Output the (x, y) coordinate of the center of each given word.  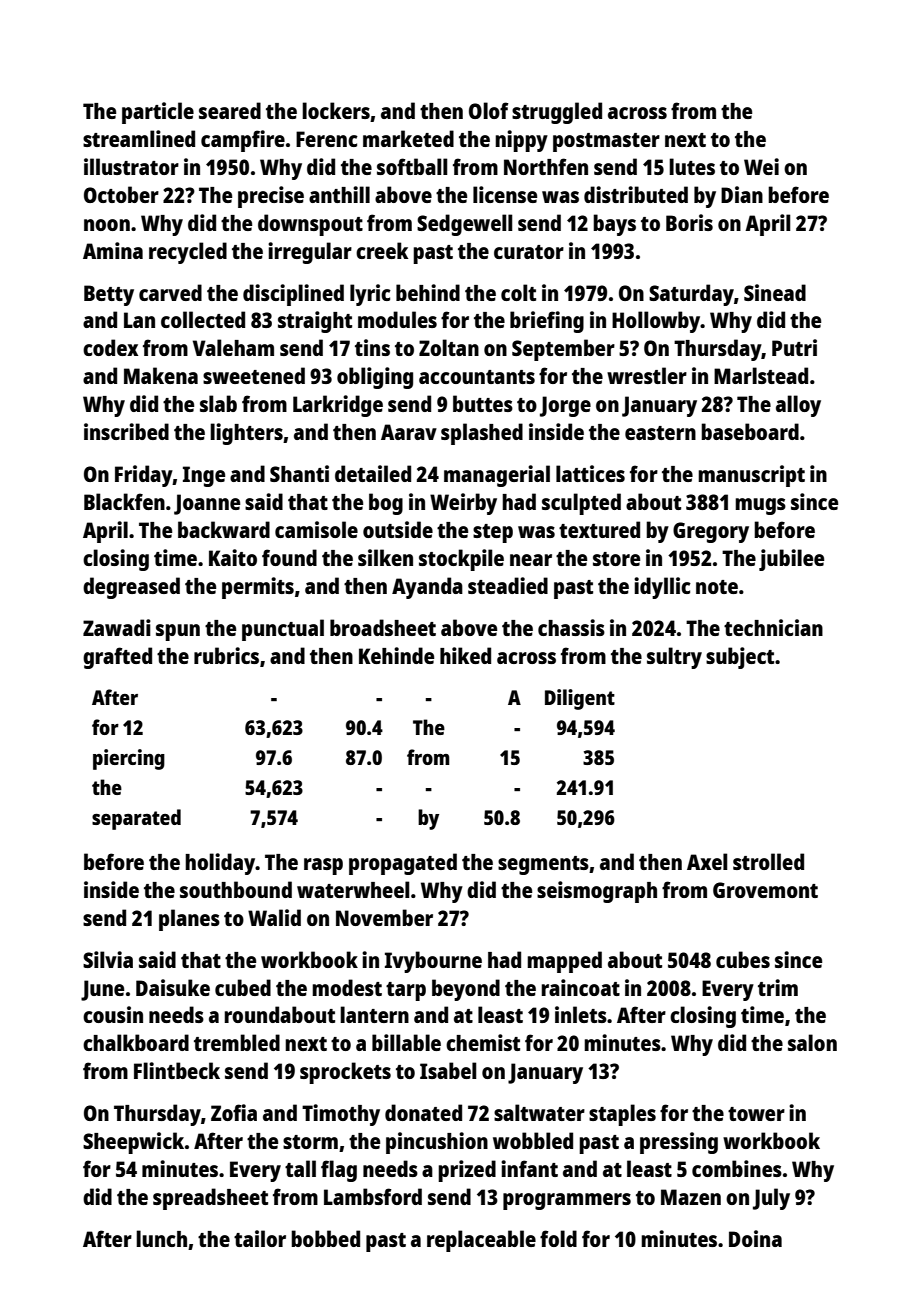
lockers (336, 110)
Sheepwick (133, 1143)
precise (271, 197)
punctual (283, 630)
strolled (768, 861)
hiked (465, 655)
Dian (742, 194)
